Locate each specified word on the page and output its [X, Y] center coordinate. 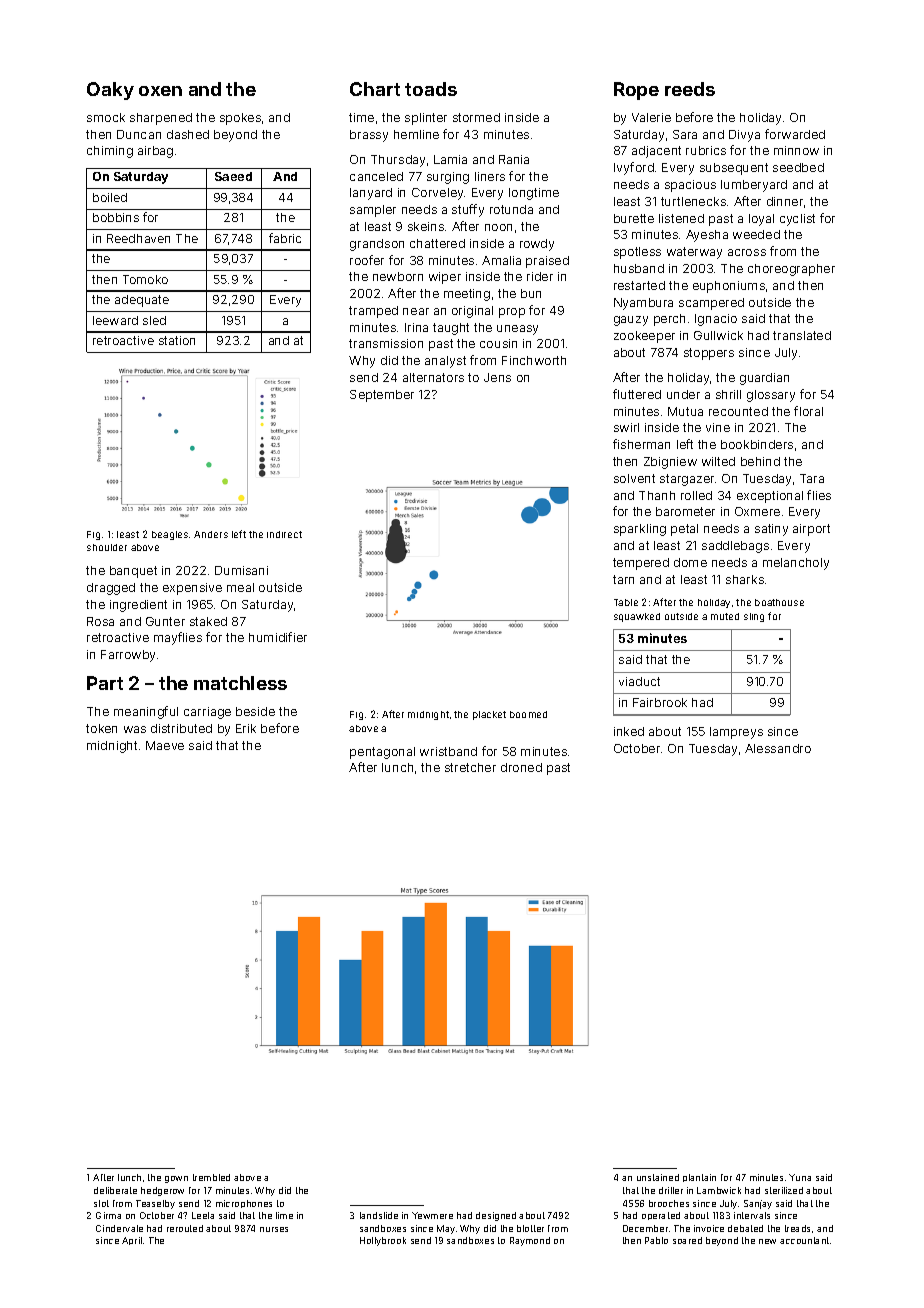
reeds [690, 89]
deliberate [115, 1190]
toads [431, 89]
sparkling [640, 530]
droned [521, 767]
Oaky [110, 91]
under [683, 394]
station [177, 340]
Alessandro [778, 748]
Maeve [165, 745]
